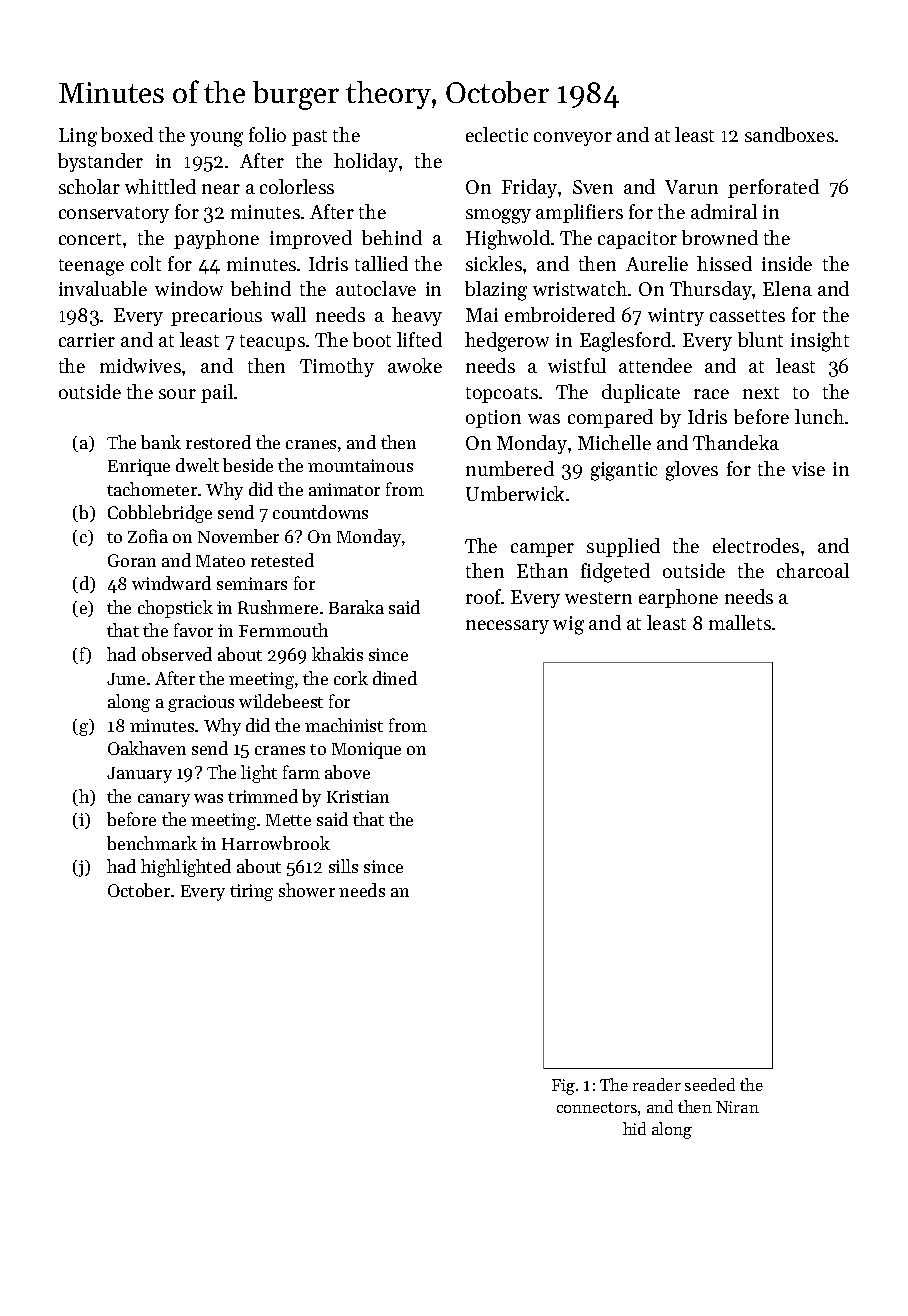 This screenshot has width=908, height=1316. Describe the element at coordinates (152, 843) in the screenshot. I see `benchmark` at that location.
